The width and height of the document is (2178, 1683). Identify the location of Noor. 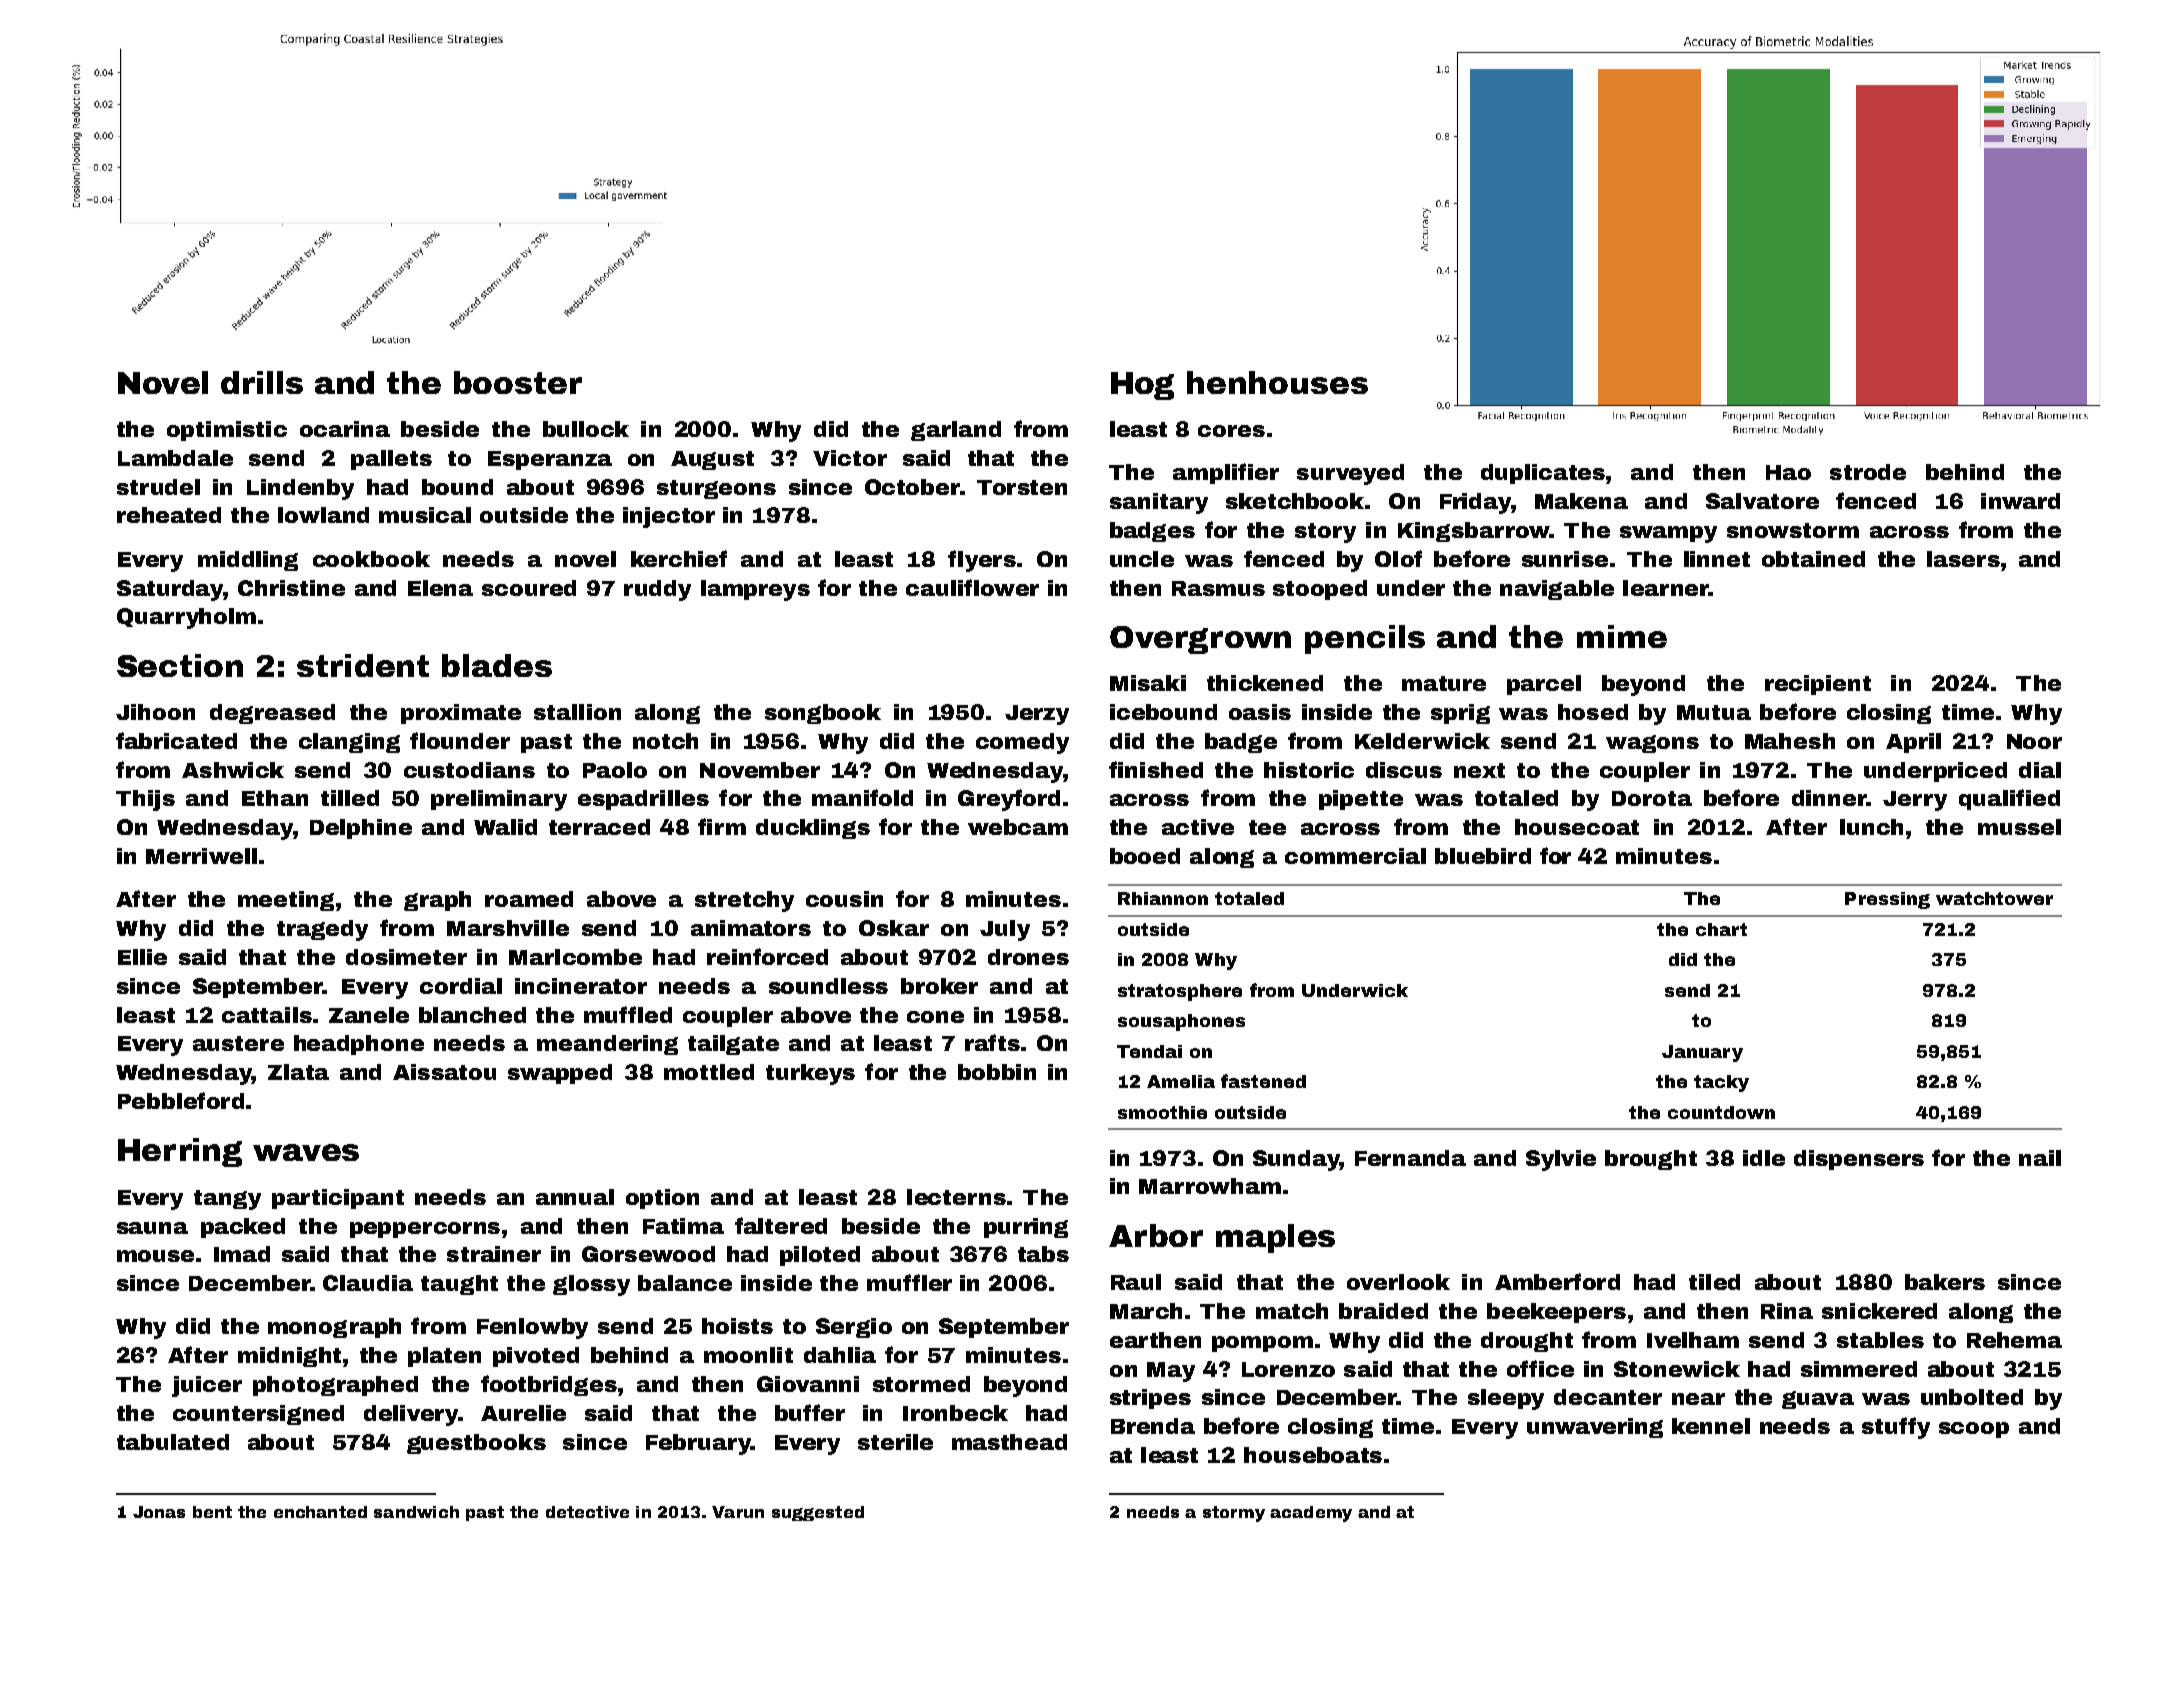
(2034, 741).
